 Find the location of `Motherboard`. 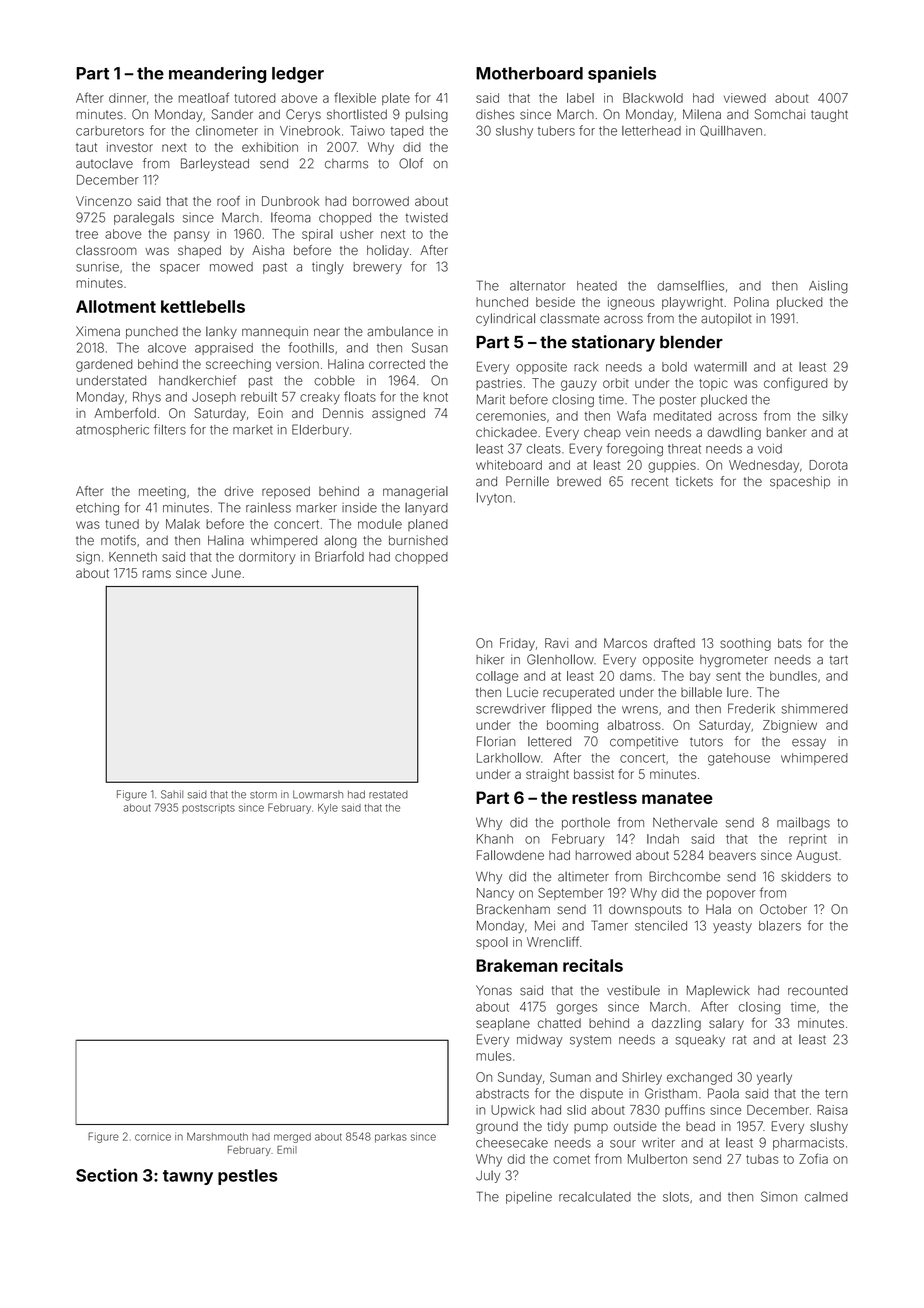

Motherboard is located at coordinates (529, 73).
